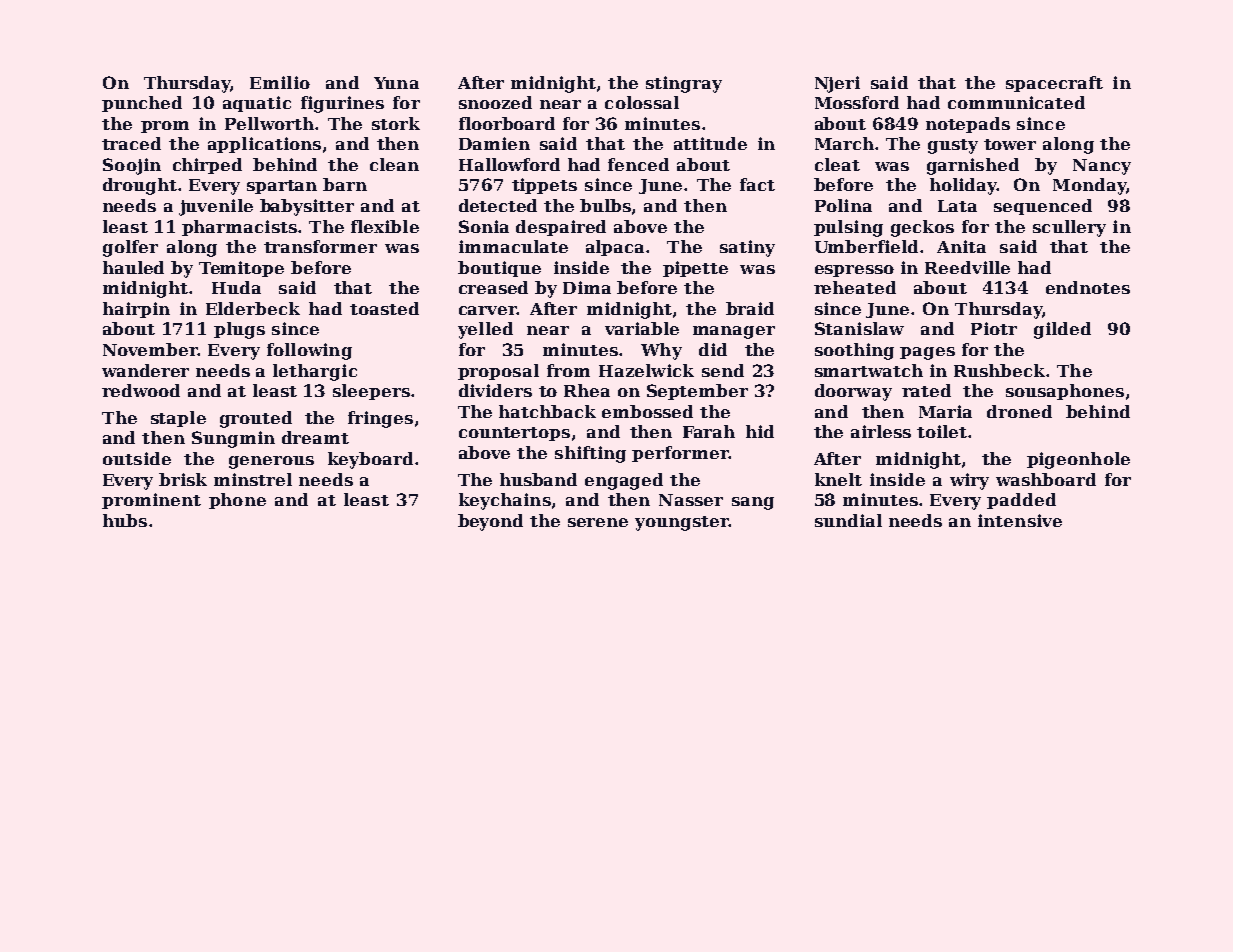 Image resolution: width=1233 pixels, height=952 pixels. Describe the element at coordinates (1016, 102) in the image. I see `communicated` at that location.
